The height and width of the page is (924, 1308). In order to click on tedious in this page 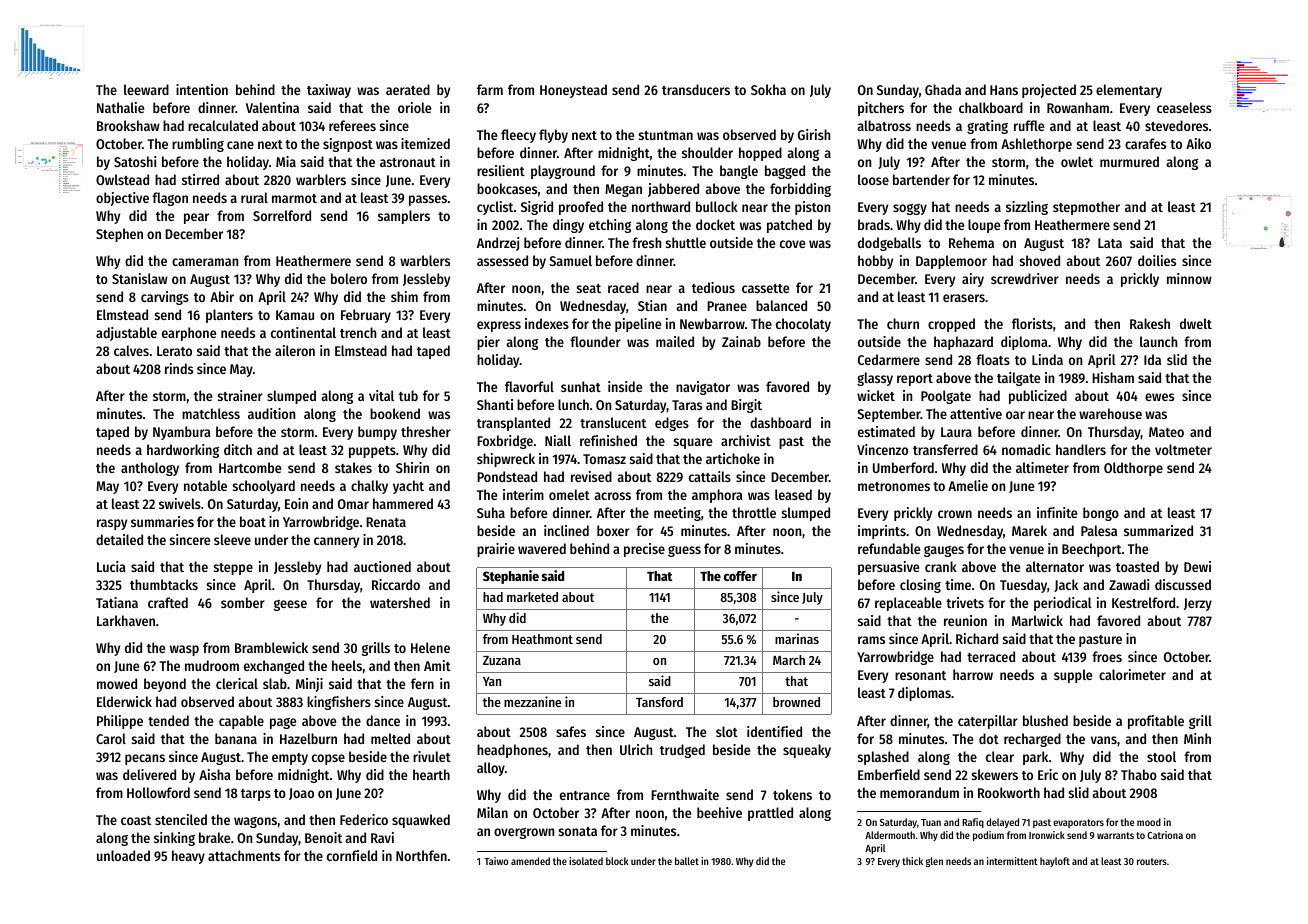, I will do `click(713, 287)`.
